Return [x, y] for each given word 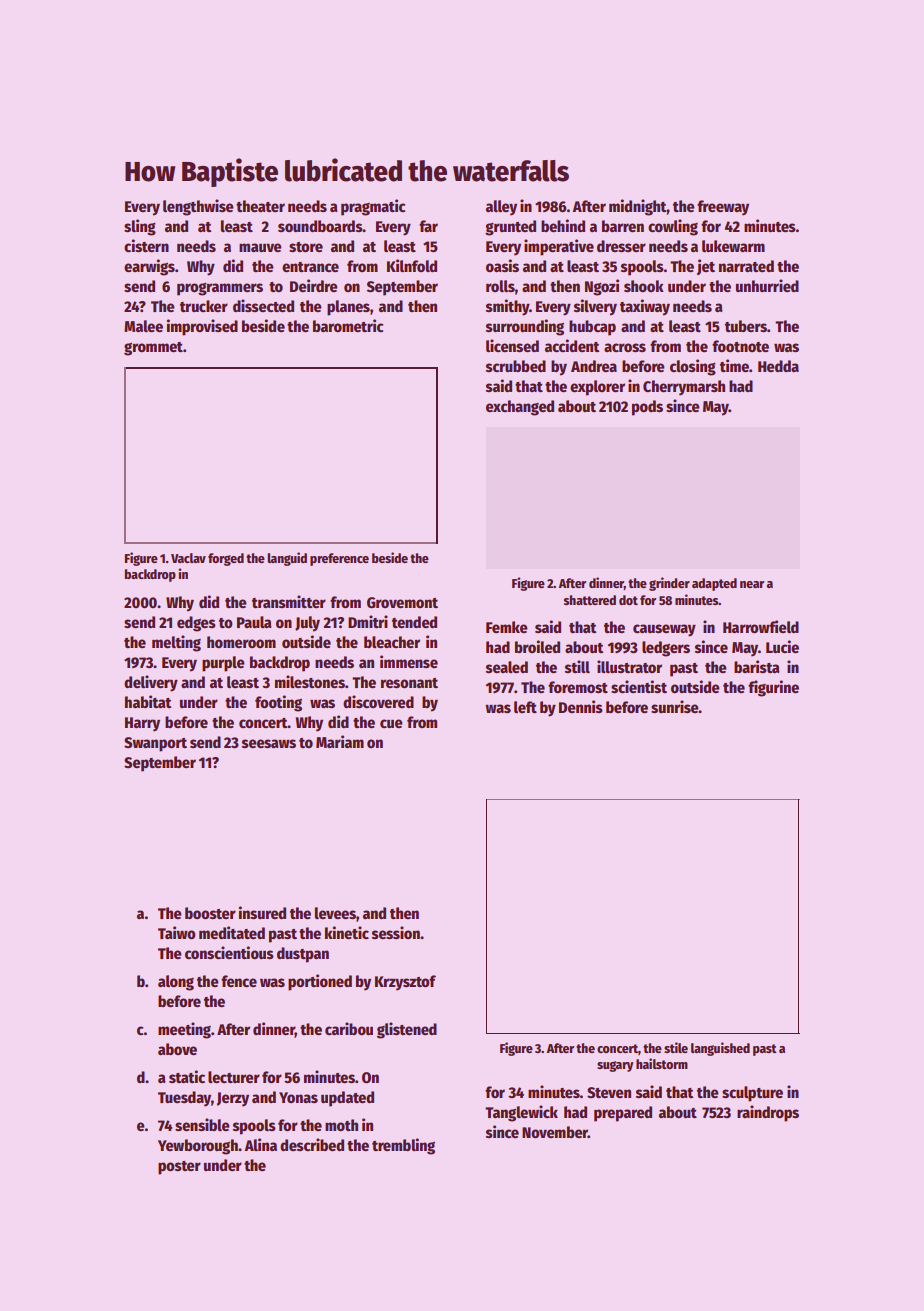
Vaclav [188, 558]
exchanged [520, 408]
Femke [507, 627]
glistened [407, 1030]
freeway [723, 208]
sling [140, 227]
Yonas [298, 1097]
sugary [615, 1066]
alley [501, 208]
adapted [714, 584]
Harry [142, 724]
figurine [773, 688]
